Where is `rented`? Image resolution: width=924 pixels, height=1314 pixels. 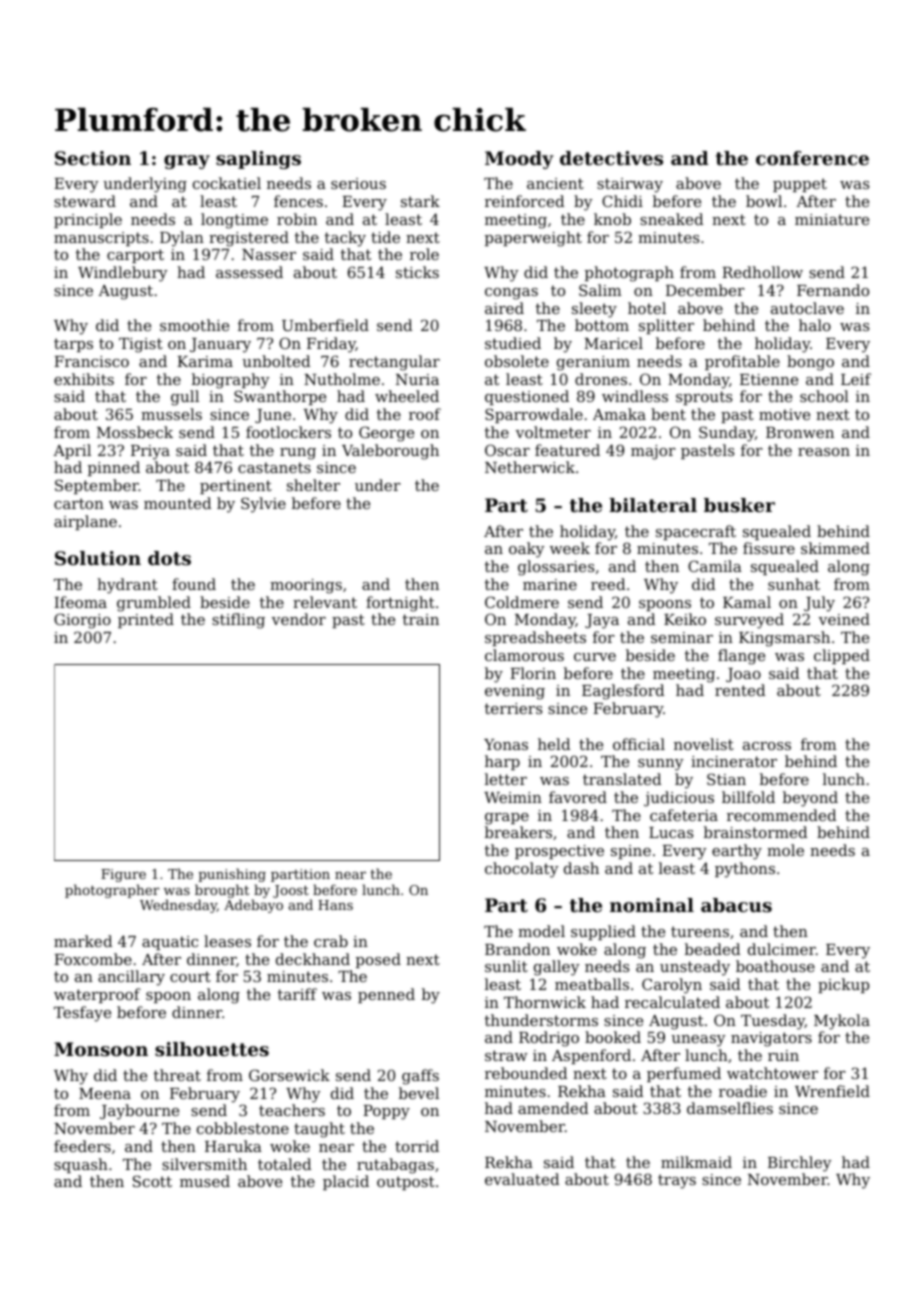
rented is located at coordinates (740, 690).
